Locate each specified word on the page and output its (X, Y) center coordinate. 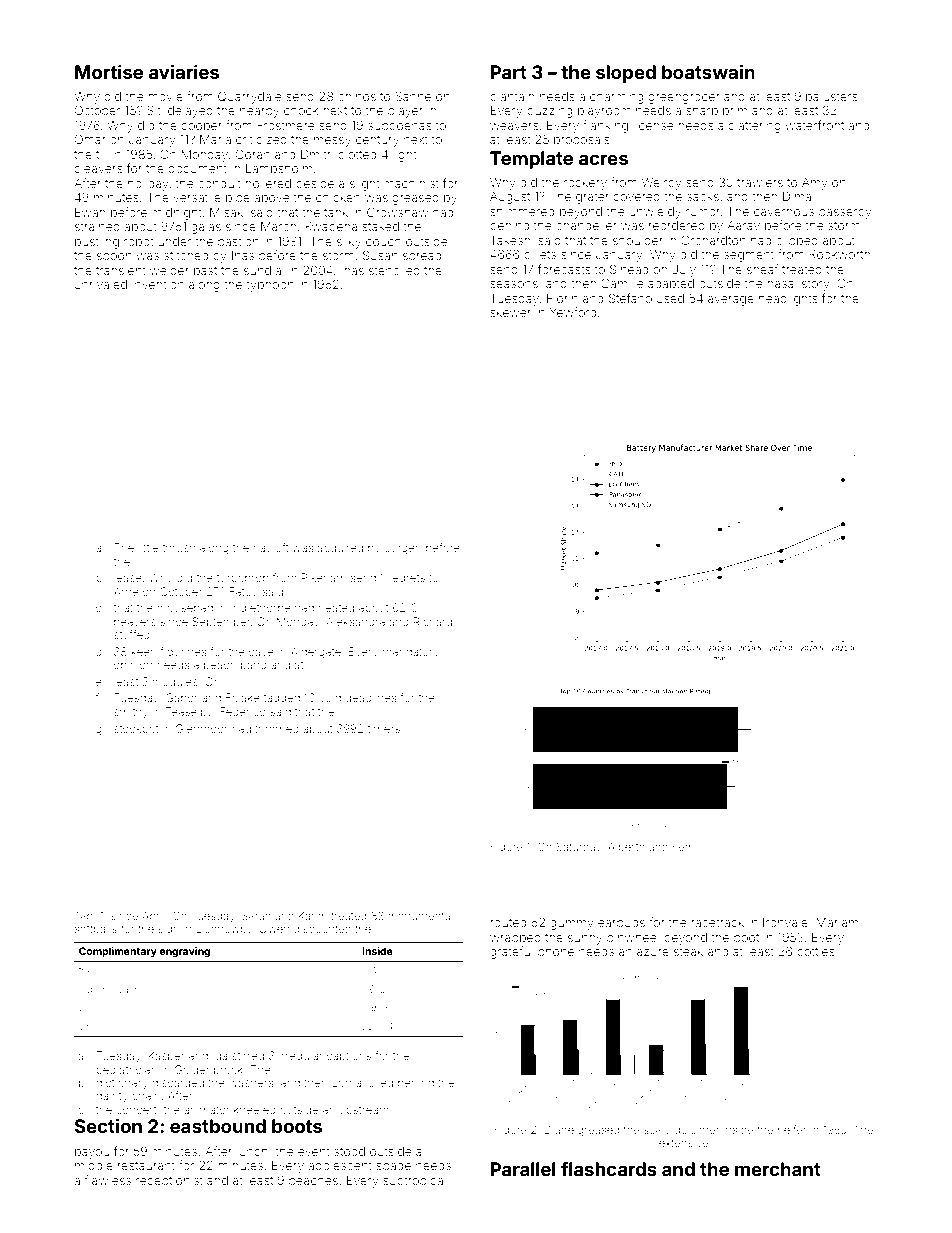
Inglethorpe (261, 609)
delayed (190, 112)
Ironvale (785, 922)
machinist (411, 183)
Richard (433, 621)
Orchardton (713, 240)
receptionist (169, 1182)
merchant (778, 1169)
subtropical (414, 1182)
